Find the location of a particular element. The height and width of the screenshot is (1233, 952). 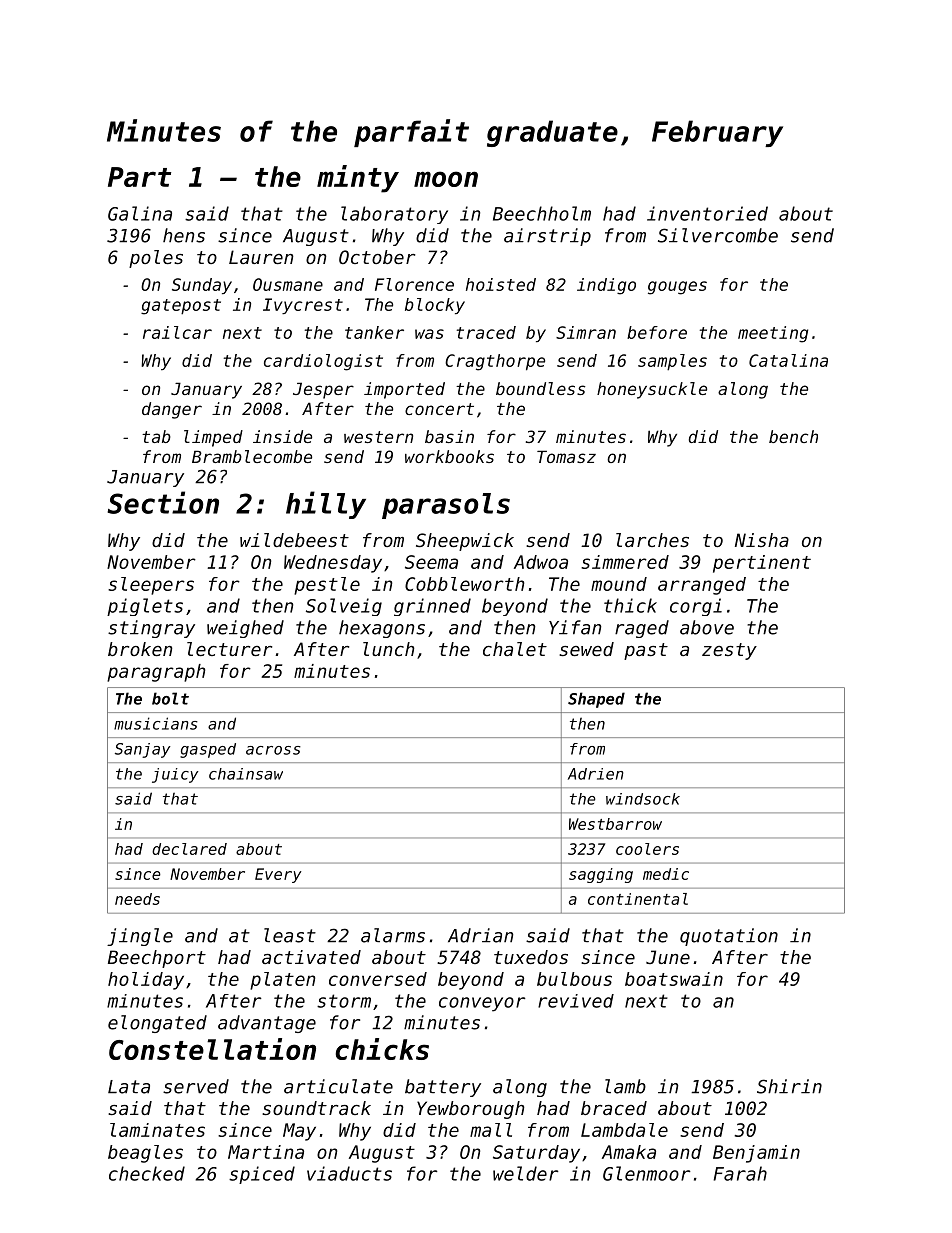

windsock is located at coordinates (643, 799).
